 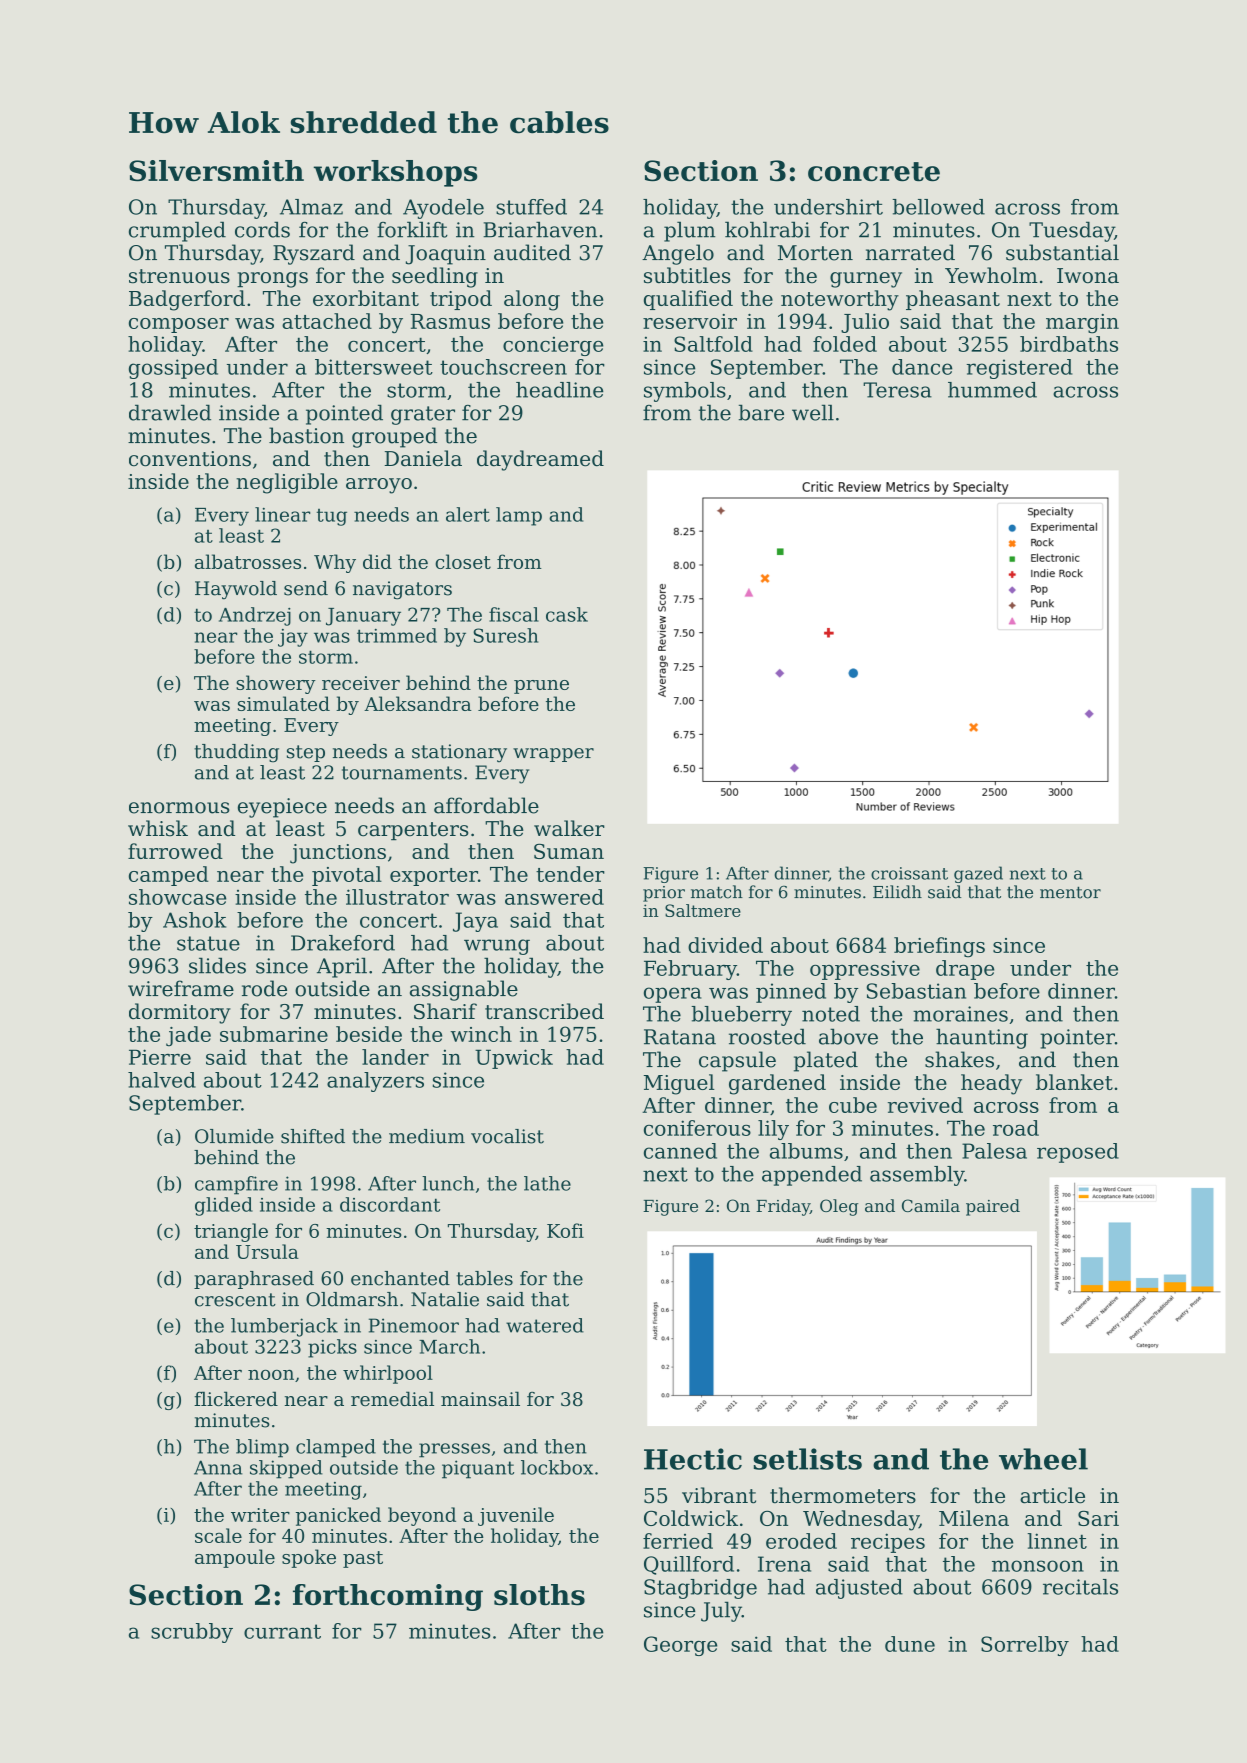 I want to click on forthcoming, so click(x=388, y=1597).
